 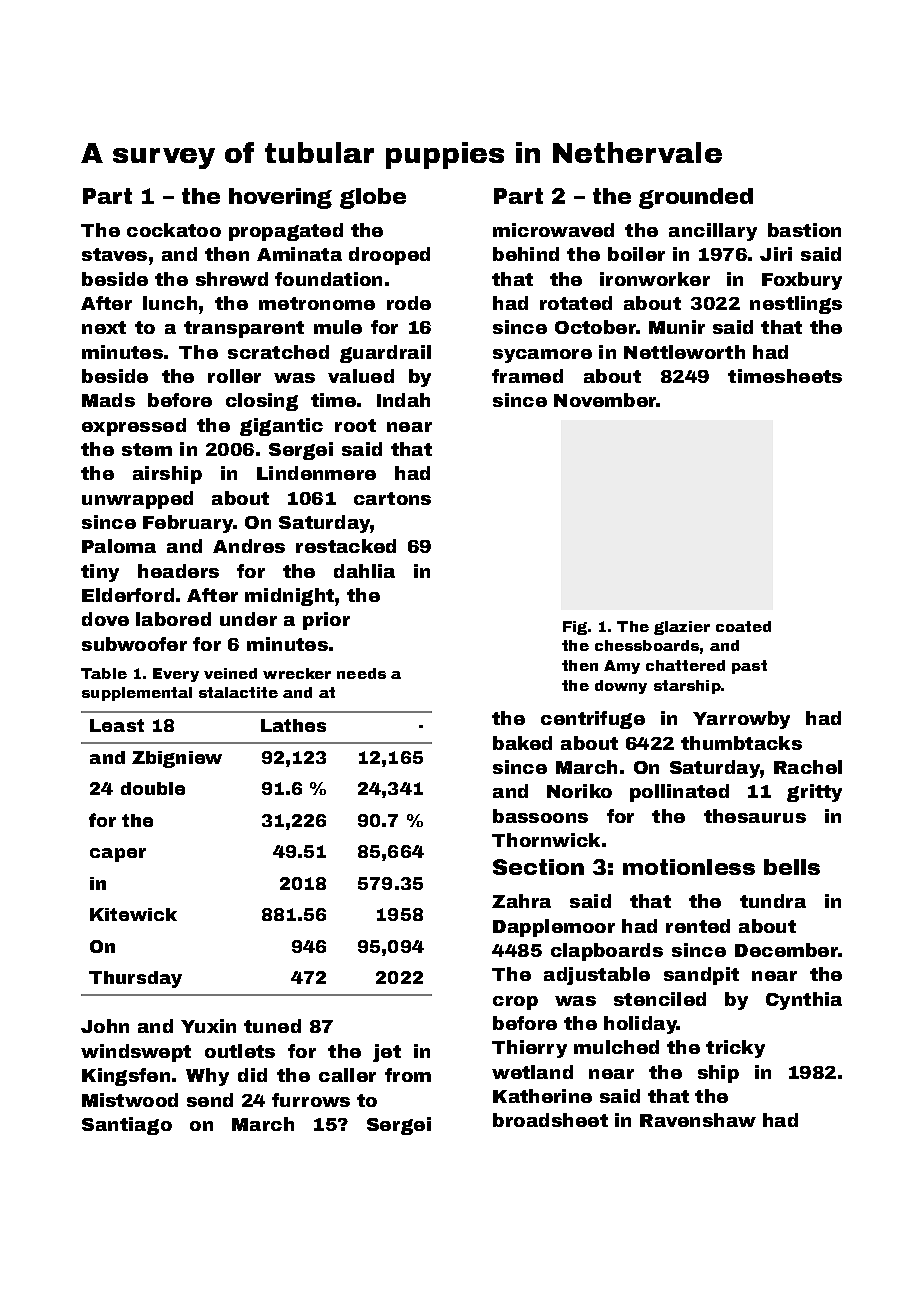 What do you see at coordinates (177, 759) in the screenshot?
I see `Zbigniew` at bounding box center [177, 759].
